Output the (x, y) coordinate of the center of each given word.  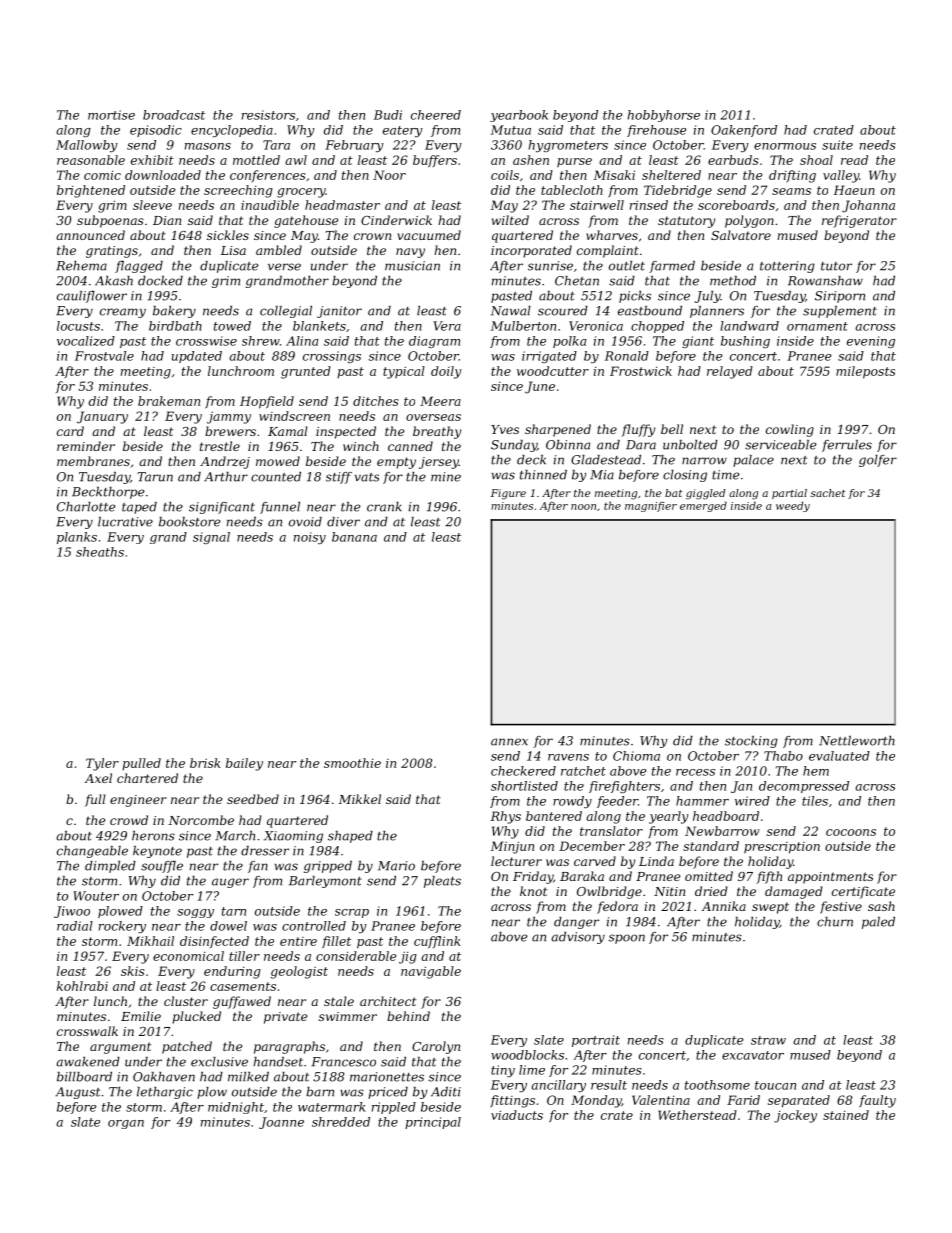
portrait (596, 1041)
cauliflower (92, 297)
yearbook (519, 116)
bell (672, 429)
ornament (817, 326)
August (78, 1093)
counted (276, 477)
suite (837, 145)
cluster (186, 1001)
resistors (268, 115)
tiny (503, 1071)
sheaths (100, 552)
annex (509, 742)
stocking (751, 742)
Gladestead (606, 460)
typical (404, 372)
